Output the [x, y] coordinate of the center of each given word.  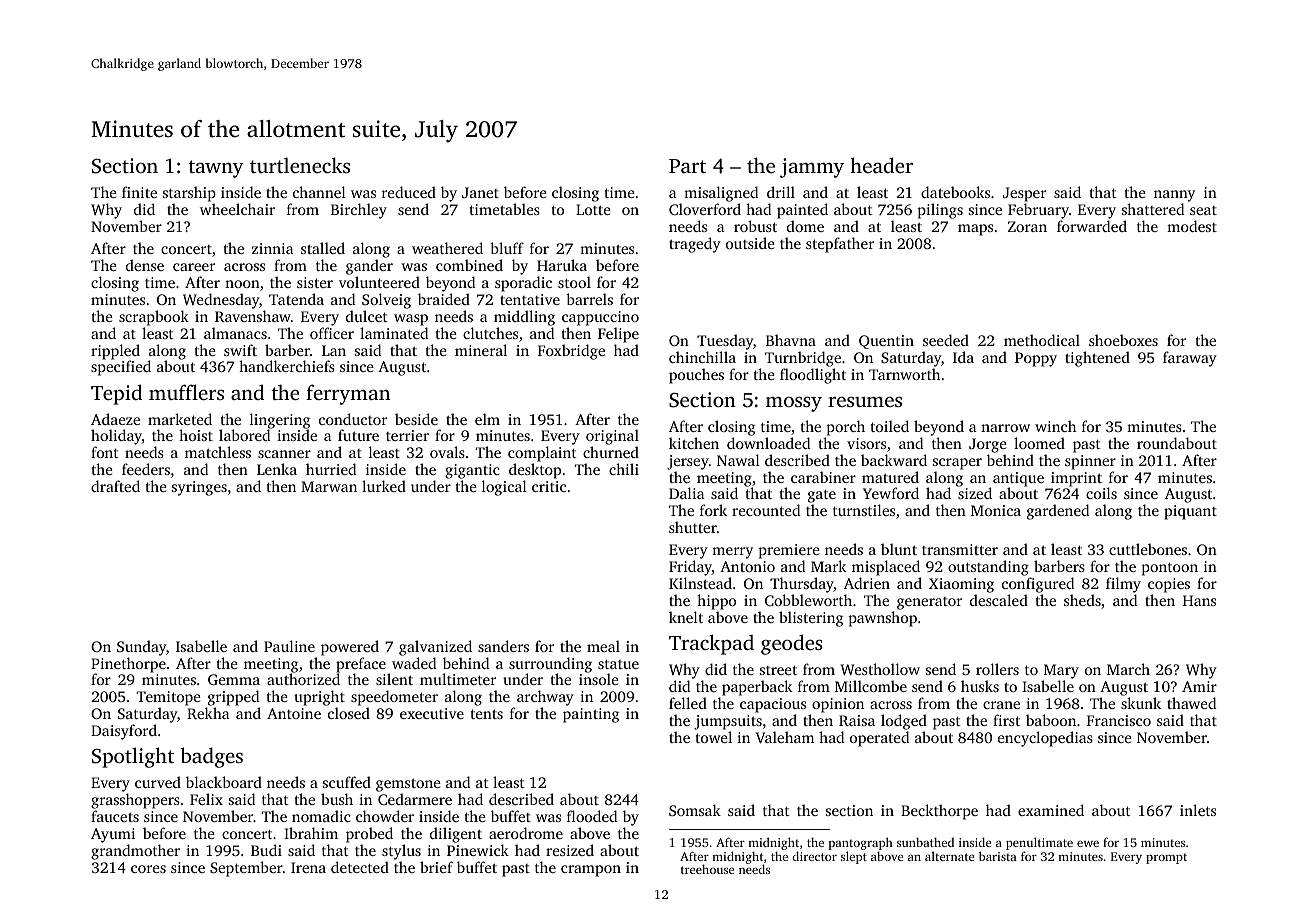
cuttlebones [1148, 549]
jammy [812, 168]
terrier [407, 435]
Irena [308, 867]
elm [487, 419]
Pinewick [478, 850]
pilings [940, 211]
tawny [216, 169]
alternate [949, 856]
